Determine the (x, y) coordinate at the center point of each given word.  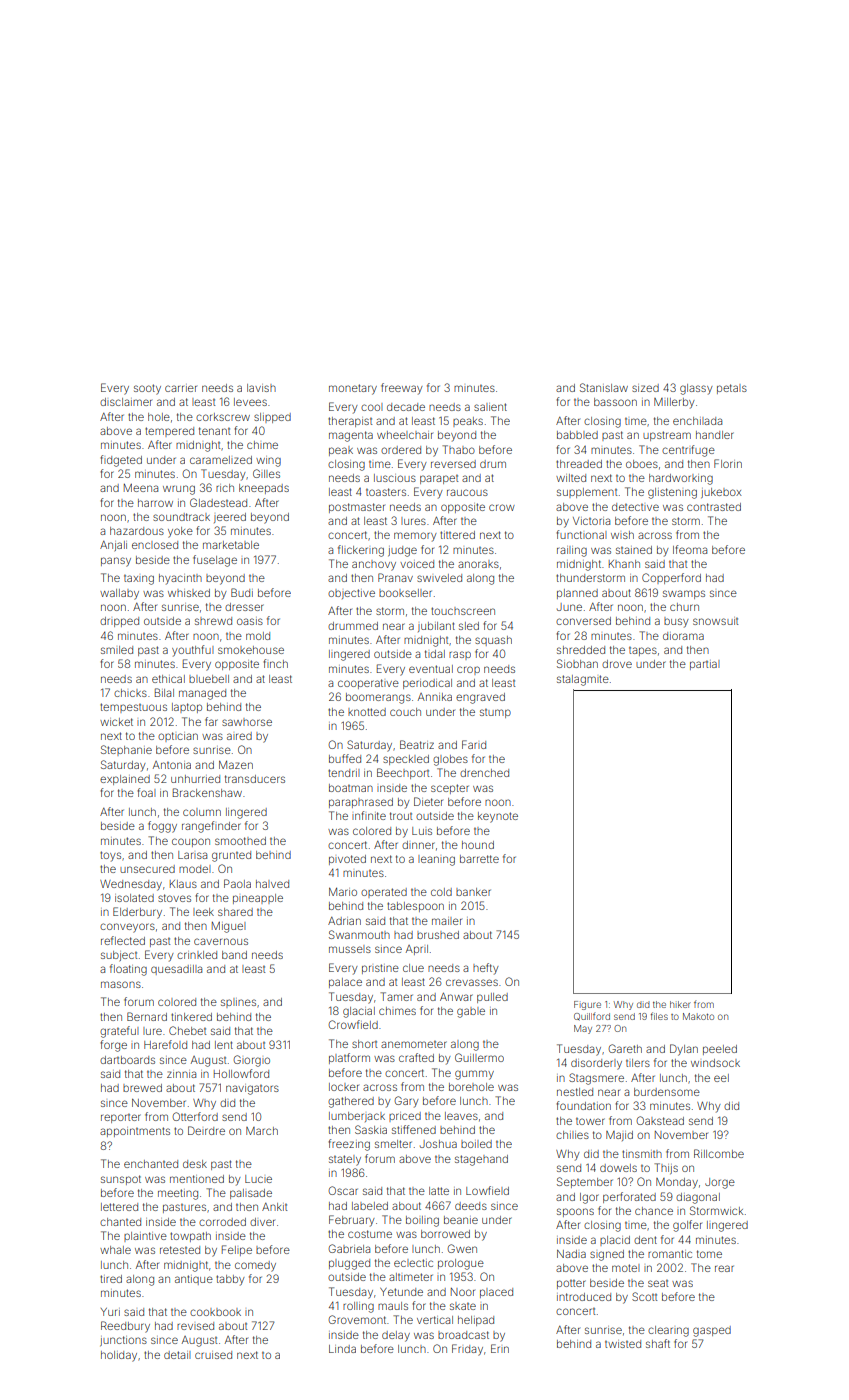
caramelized (221, 460)
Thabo (458, 449)
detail (177, 1355)
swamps (684, 594)
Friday (467, 1350)
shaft (658, 1343)
